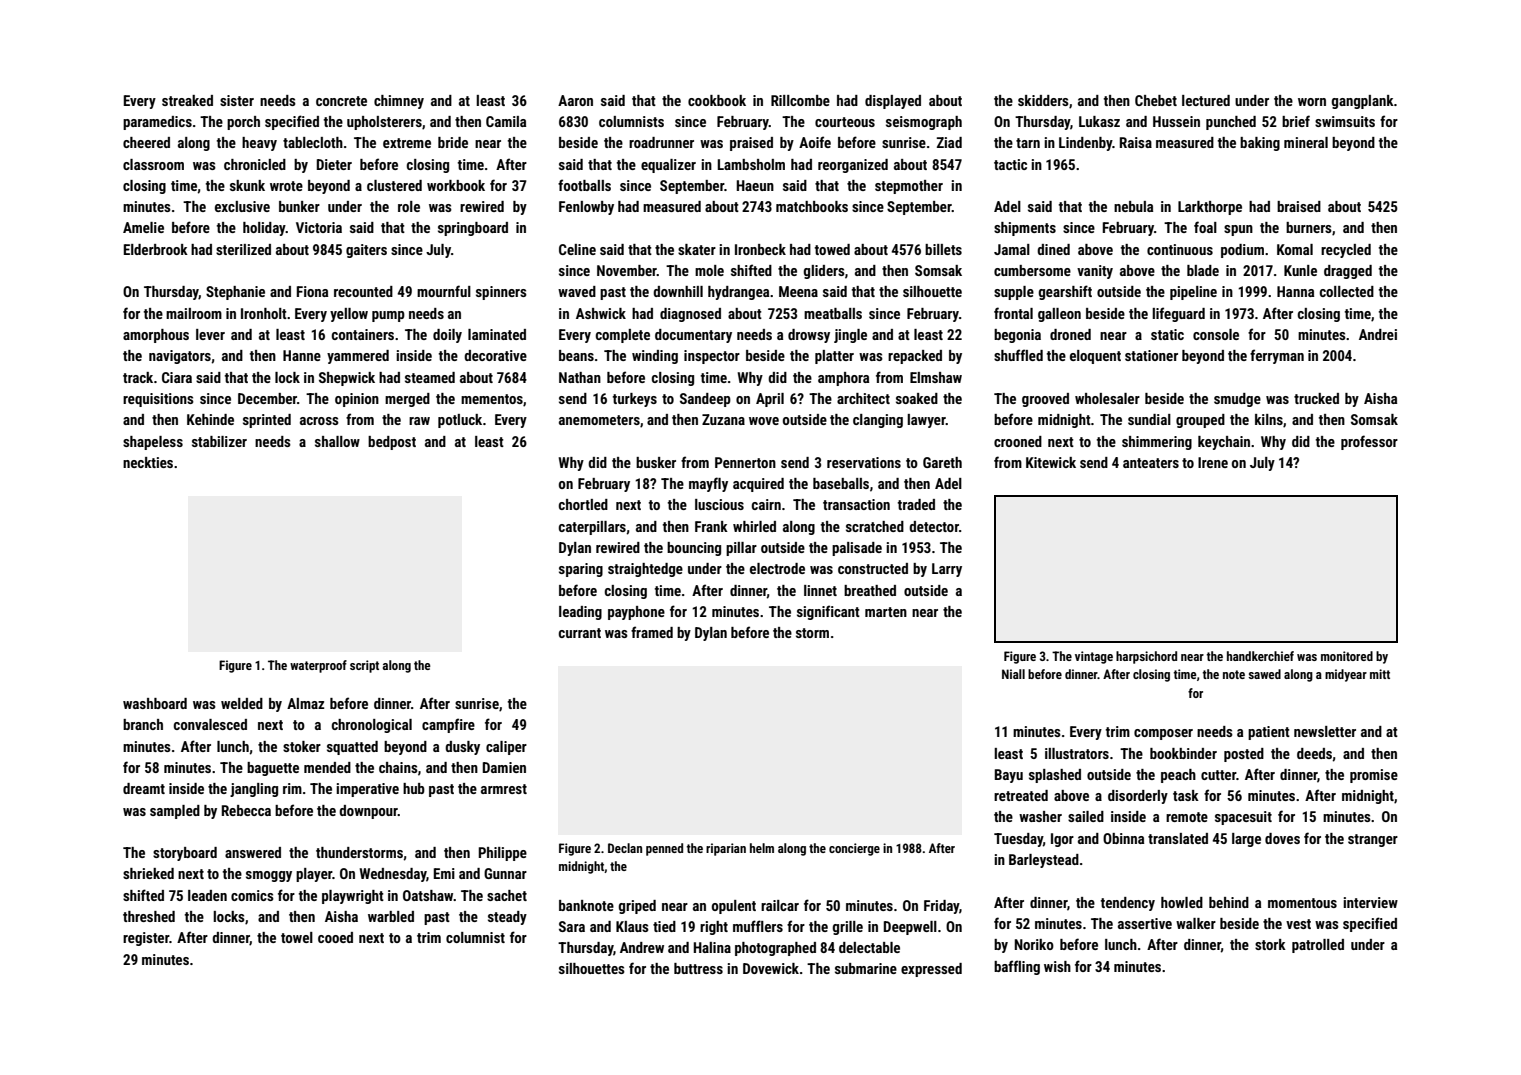 This page has height=1075, width=1521. What do you see at coordinates (368, 812) in the page?
I see `downpour` at bounding box center [368, 812].
